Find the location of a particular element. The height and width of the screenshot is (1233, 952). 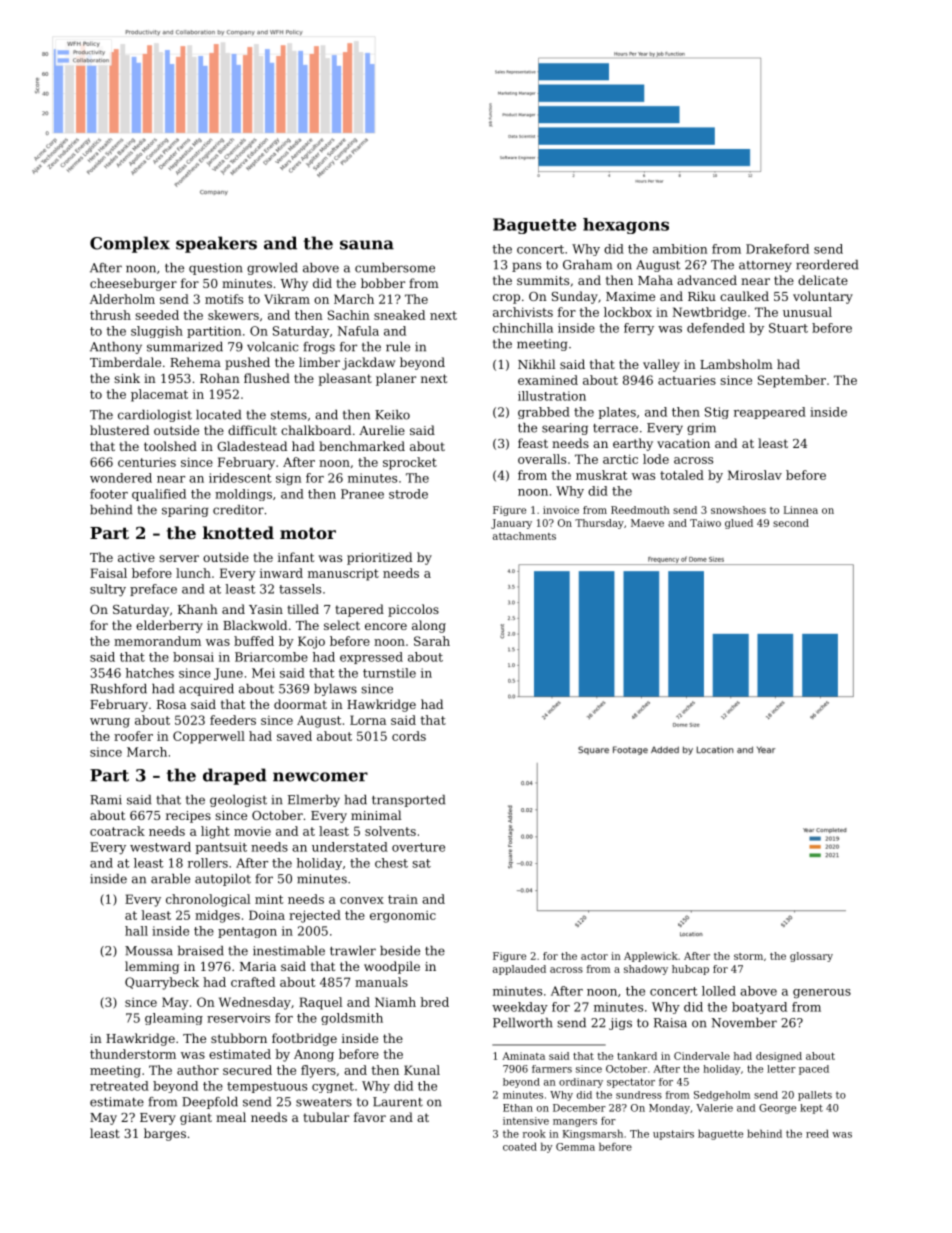

favor is located at coordinates (370, 1117).
